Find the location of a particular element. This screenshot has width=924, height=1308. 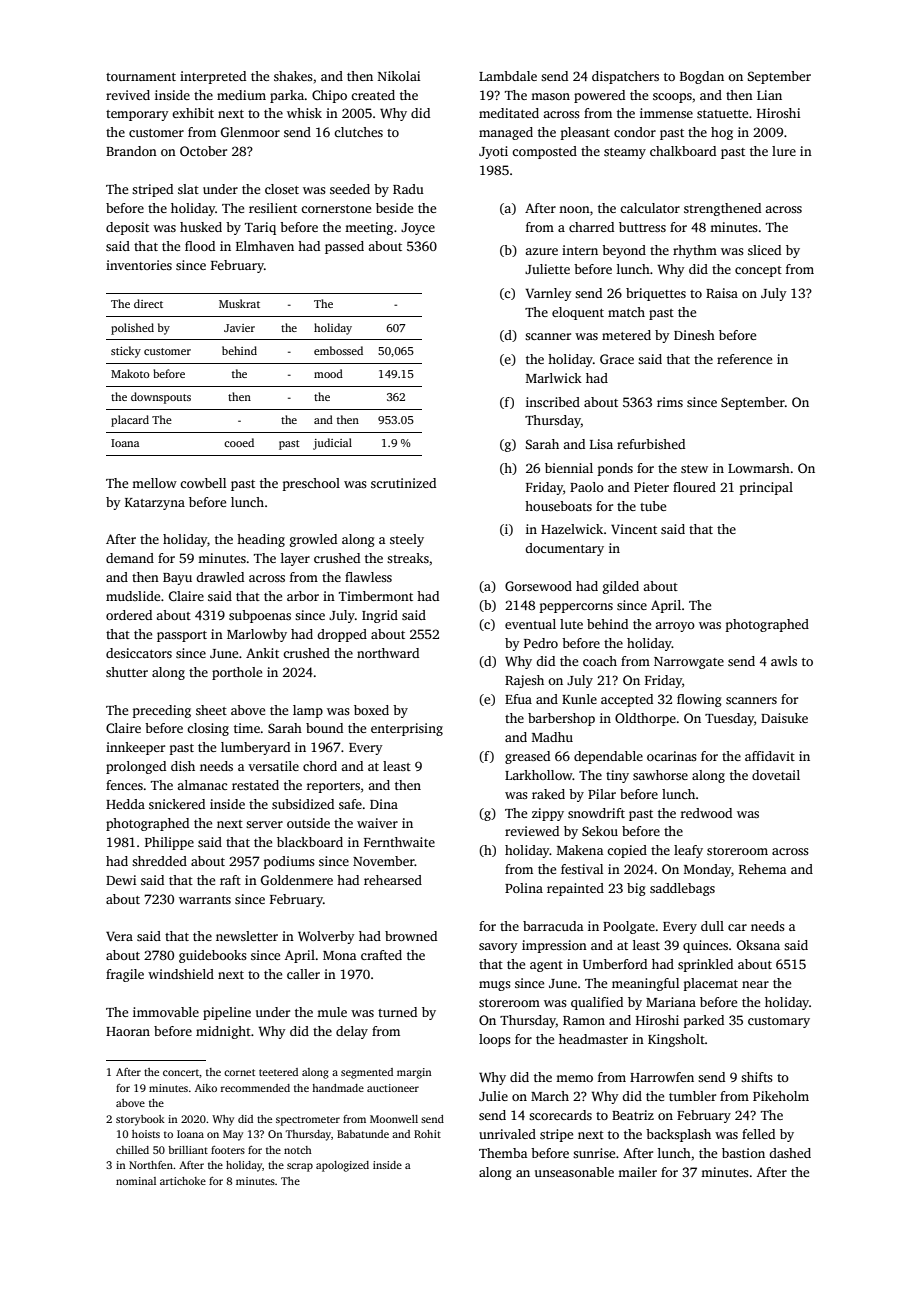

Nikolai is located at coordinates (399, 76).
